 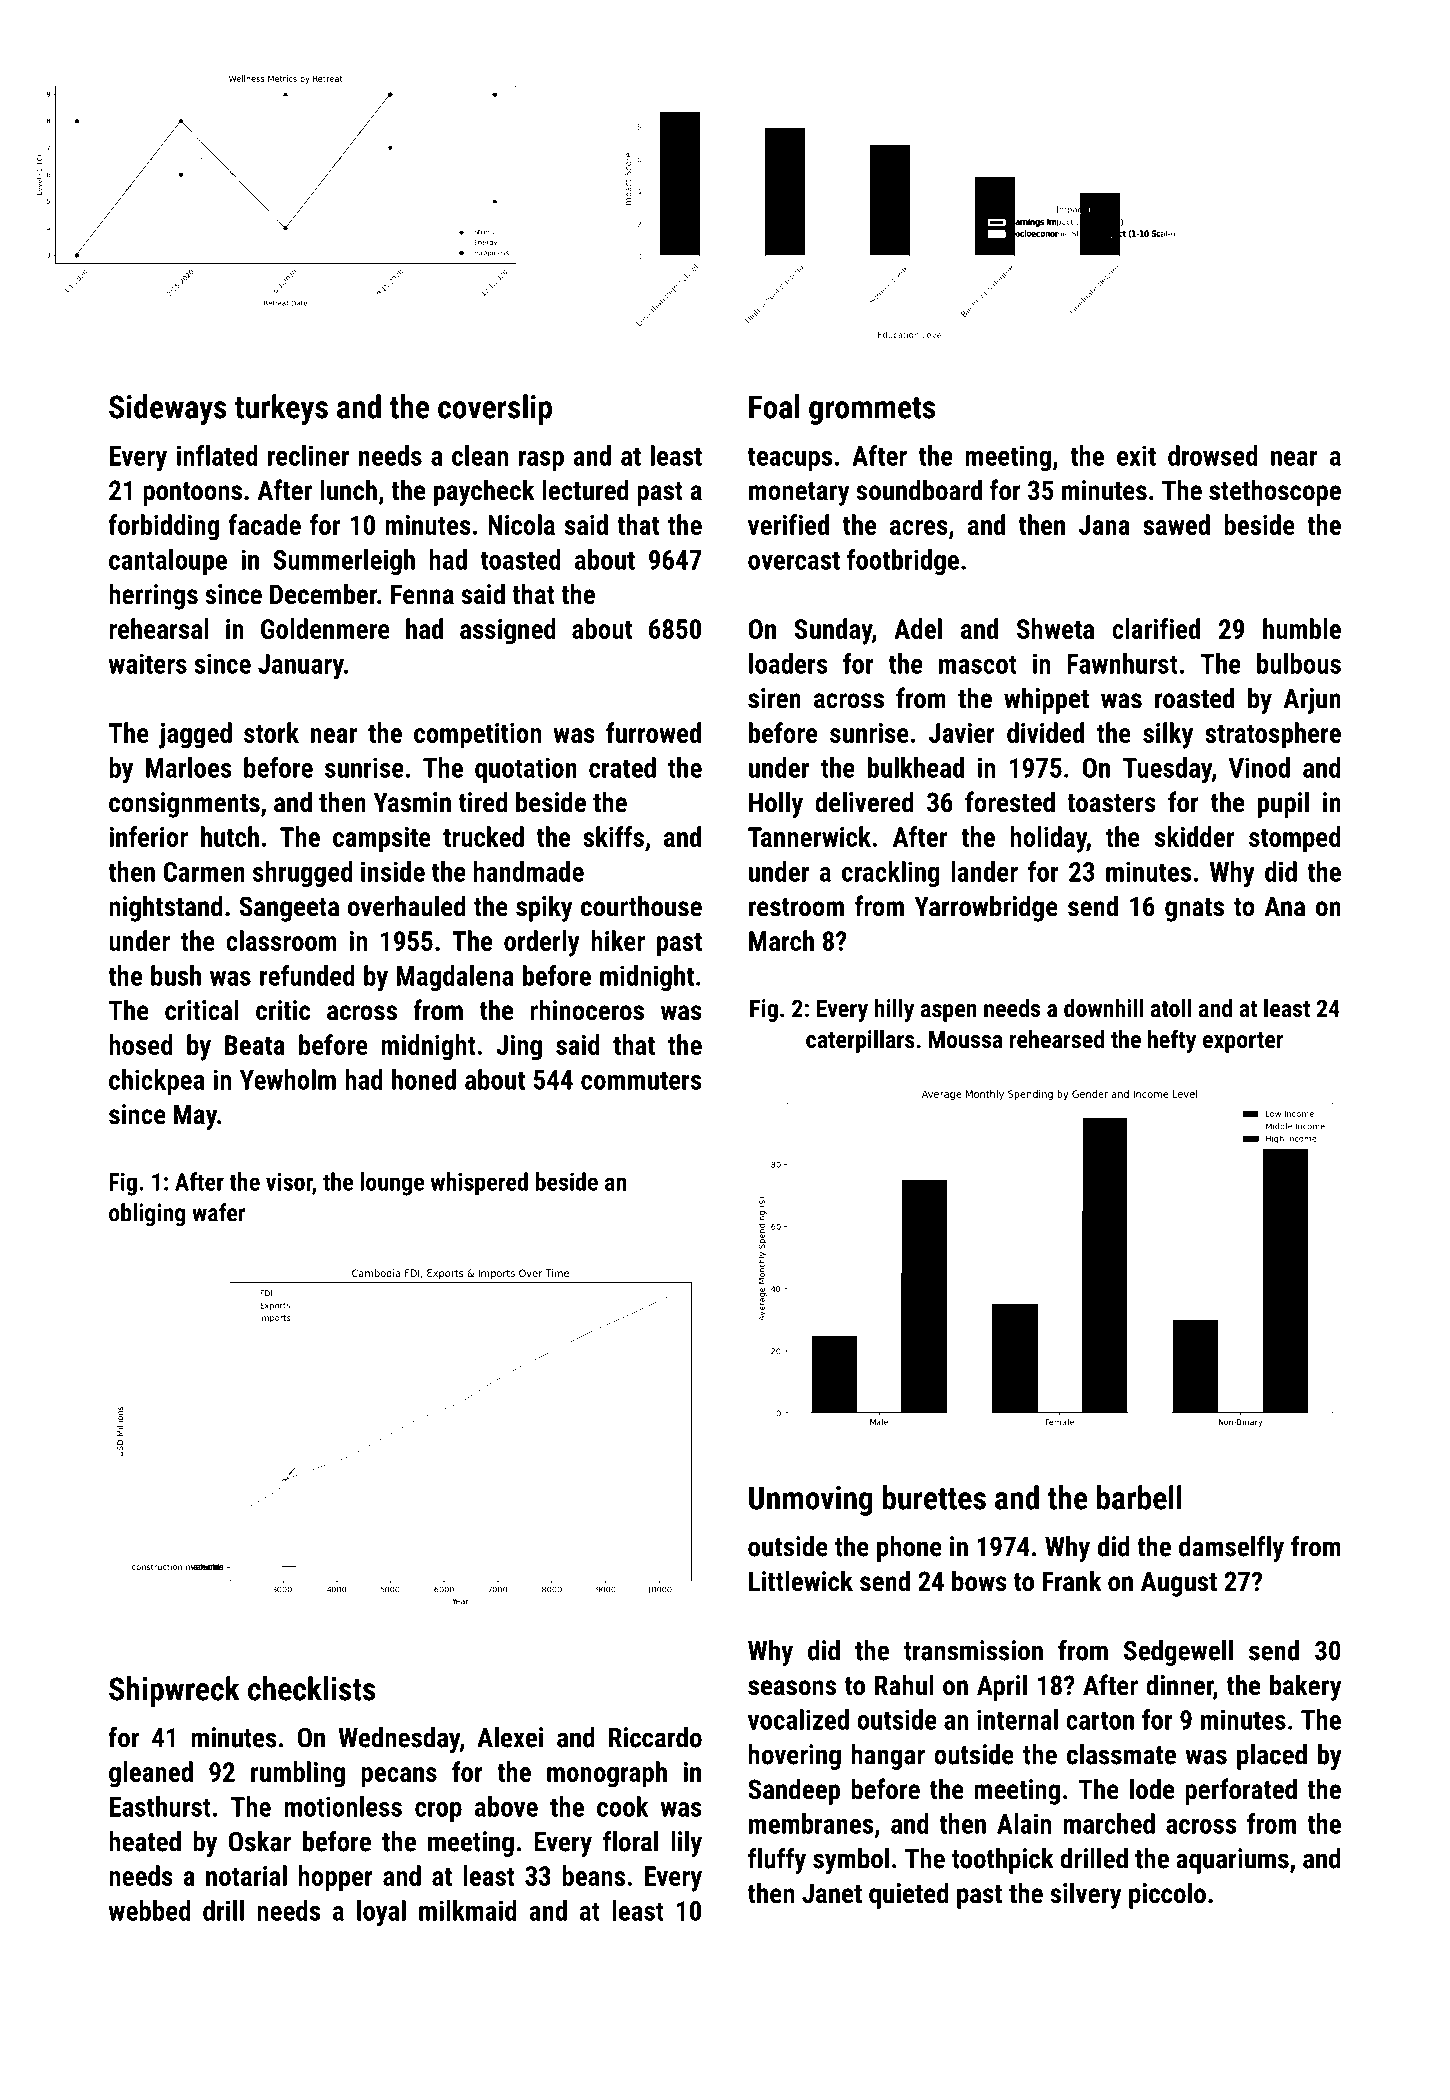 What do you see at coordinates (166, 908) in the screenshot?
I see `nightstand` at bounding box center [166, 908].
